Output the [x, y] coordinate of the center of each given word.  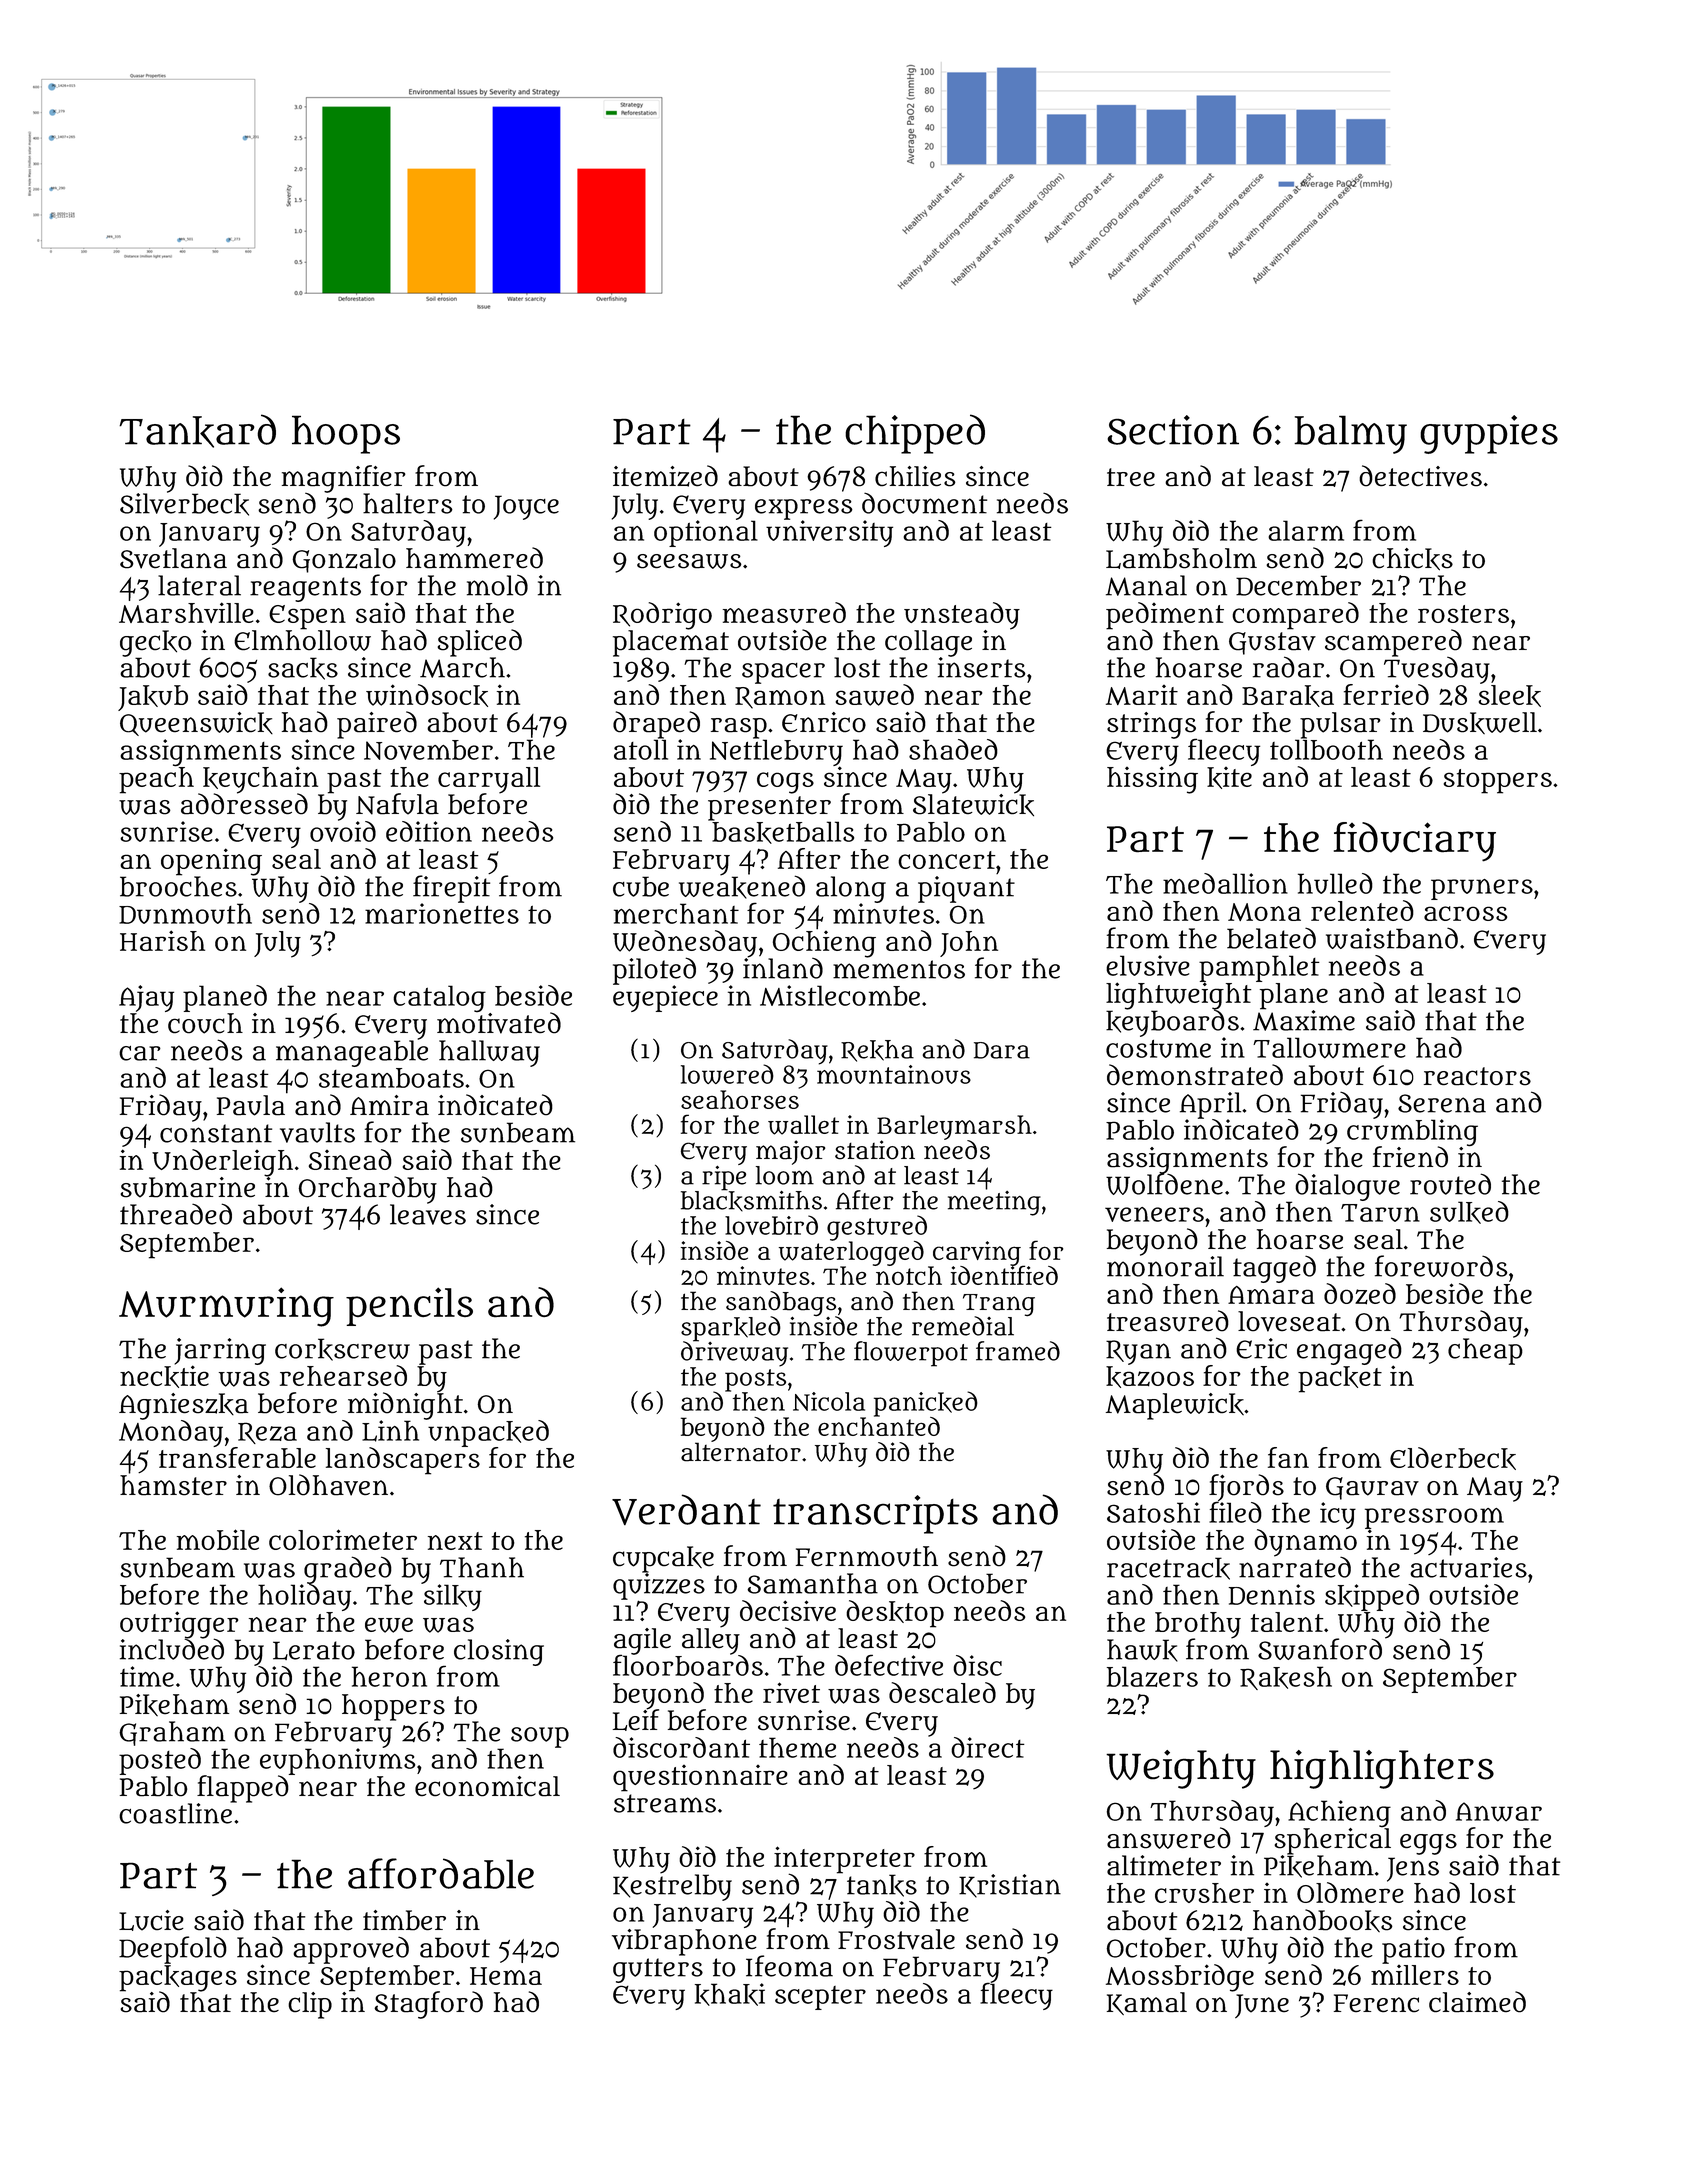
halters [408, 503]
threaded [176, 1214]
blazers [1152, 1676]
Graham [172, 1733]
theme [797, 1747]
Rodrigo [662, 616]
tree [1131, 477]
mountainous [894, 1074]
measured [784, 612]
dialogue [1347, 1187]
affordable [441, 1873]
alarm [1306, 530]
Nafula [397, 804]
